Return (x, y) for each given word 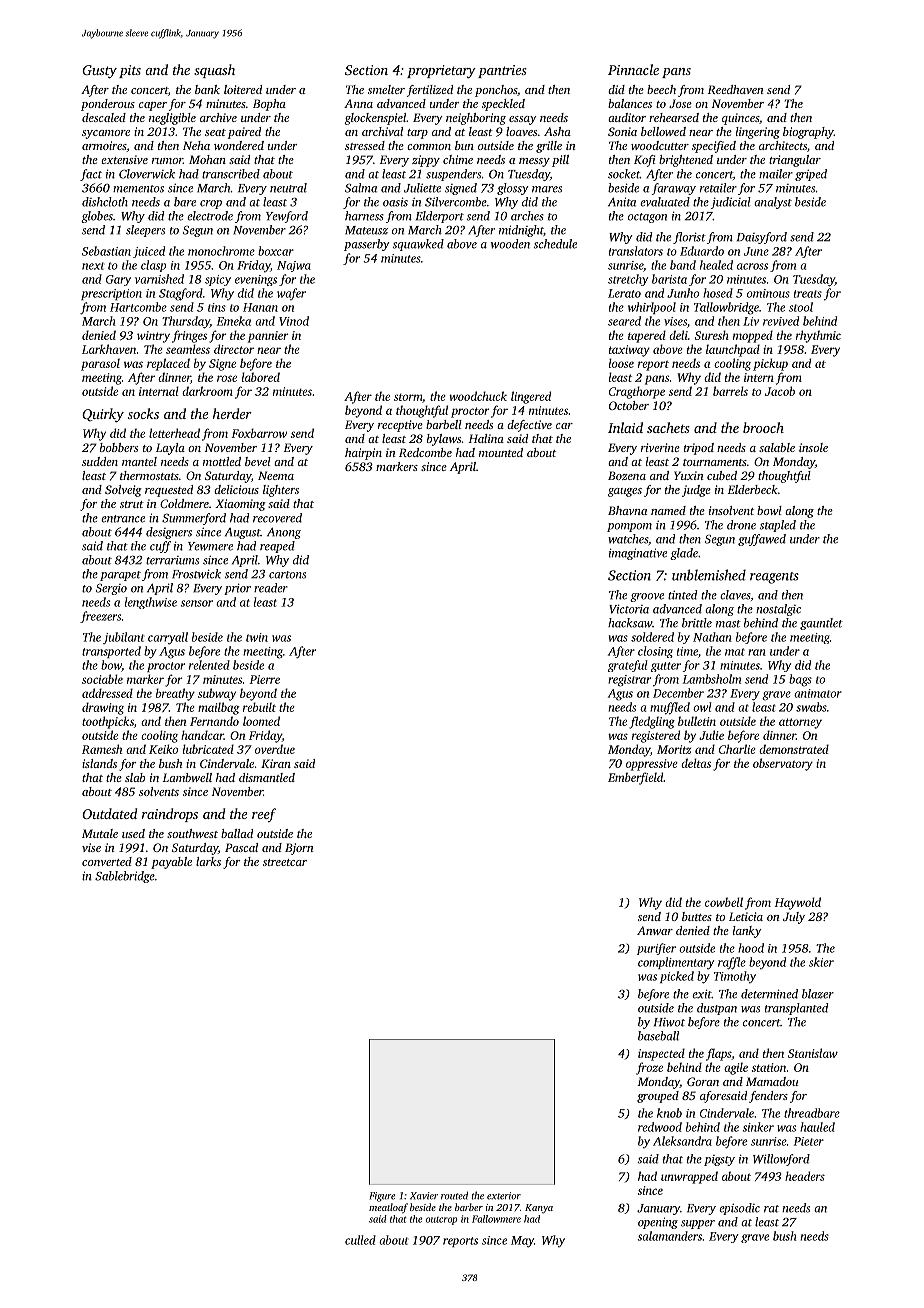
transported (111, 652)
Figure (382, 1197)
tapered (647, 336)
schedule (555, 244)
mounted (501, 452)
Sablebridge (125, 877)
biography (808, 133)
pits (130, 71)
